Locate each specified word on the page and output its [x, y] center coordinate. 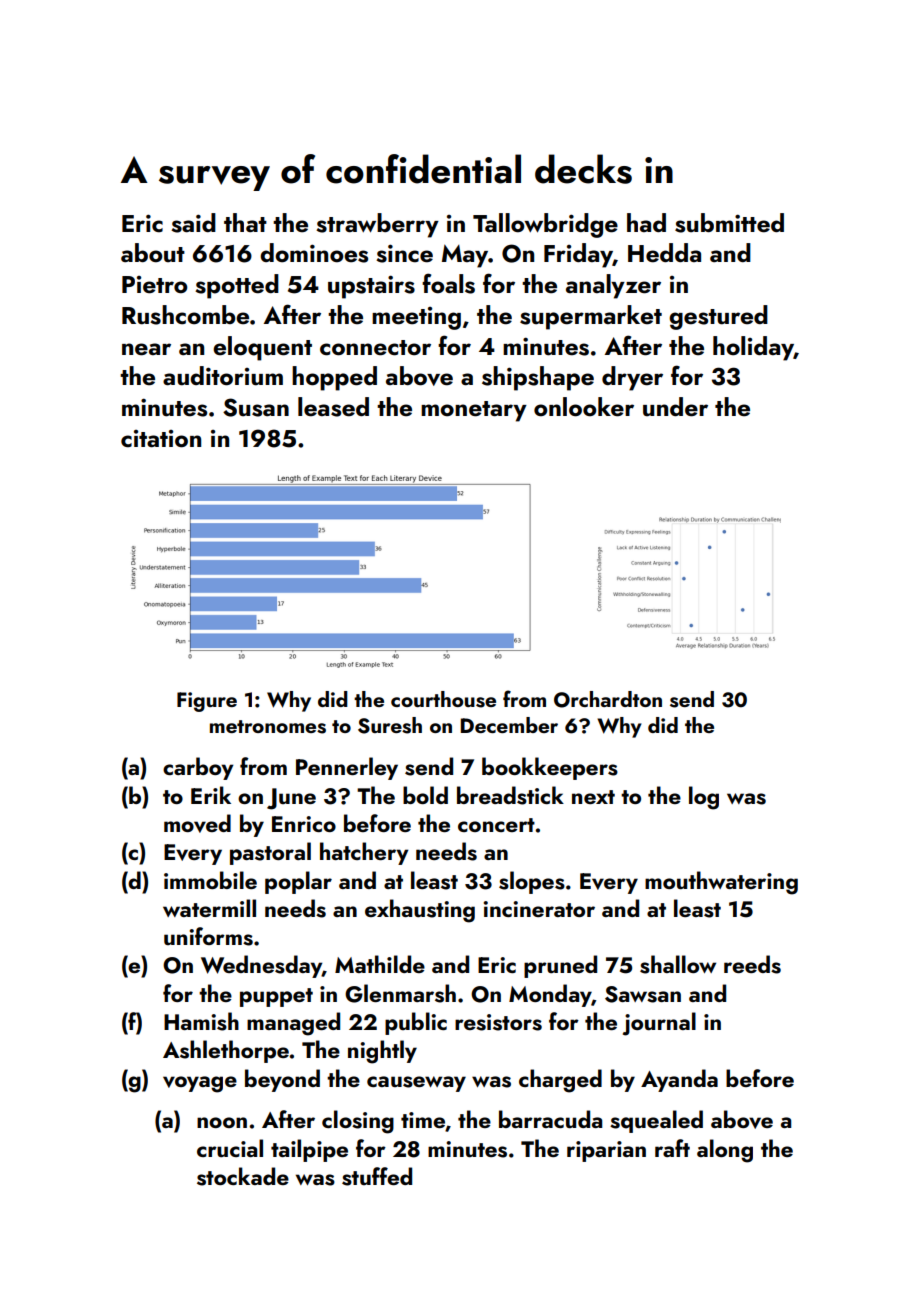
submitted [729, 223]
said [193, 223]
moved [197, 823]
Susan [256, 407]
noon [222, 1122]
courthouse [443, 699]
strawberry [377, 225]
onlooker [584, 407]
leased [333, 407]
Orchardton [608, 699]
